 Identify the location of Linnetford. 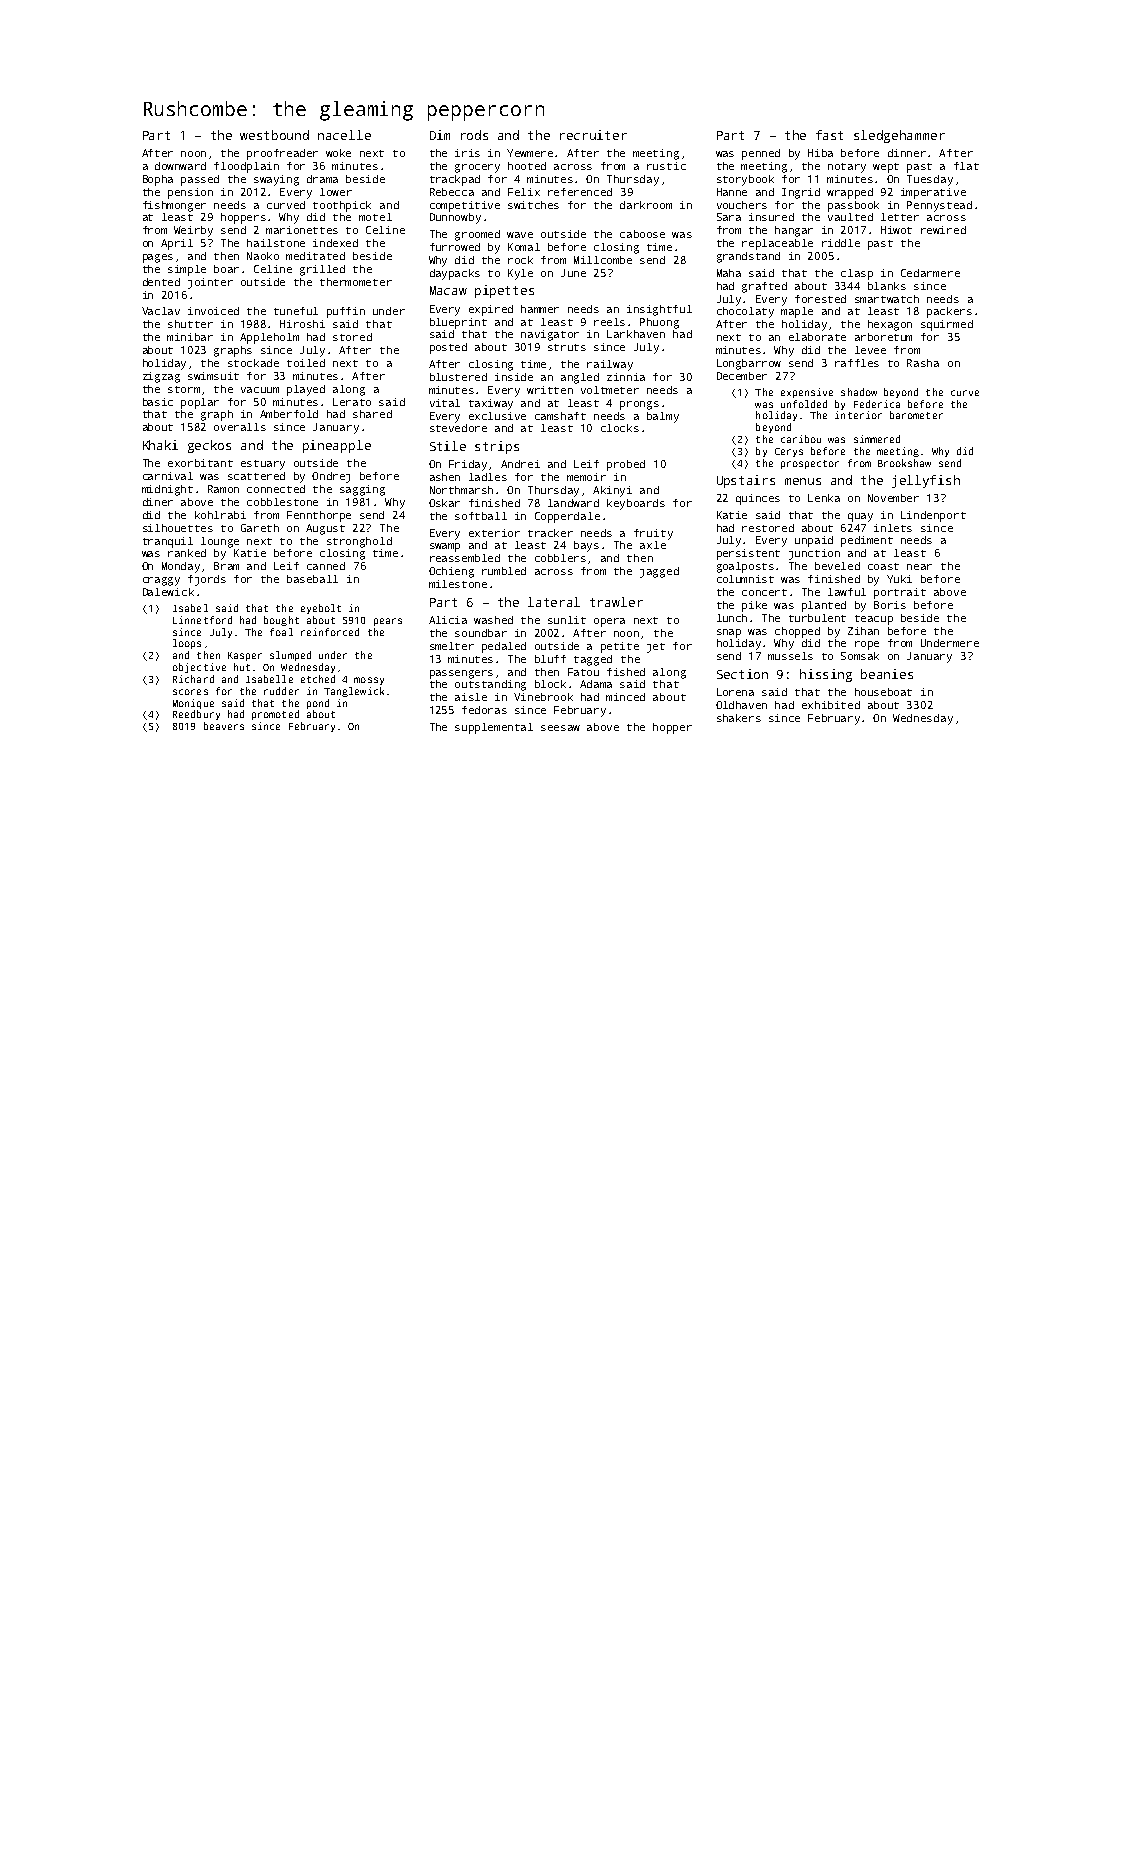
(202, 620).
